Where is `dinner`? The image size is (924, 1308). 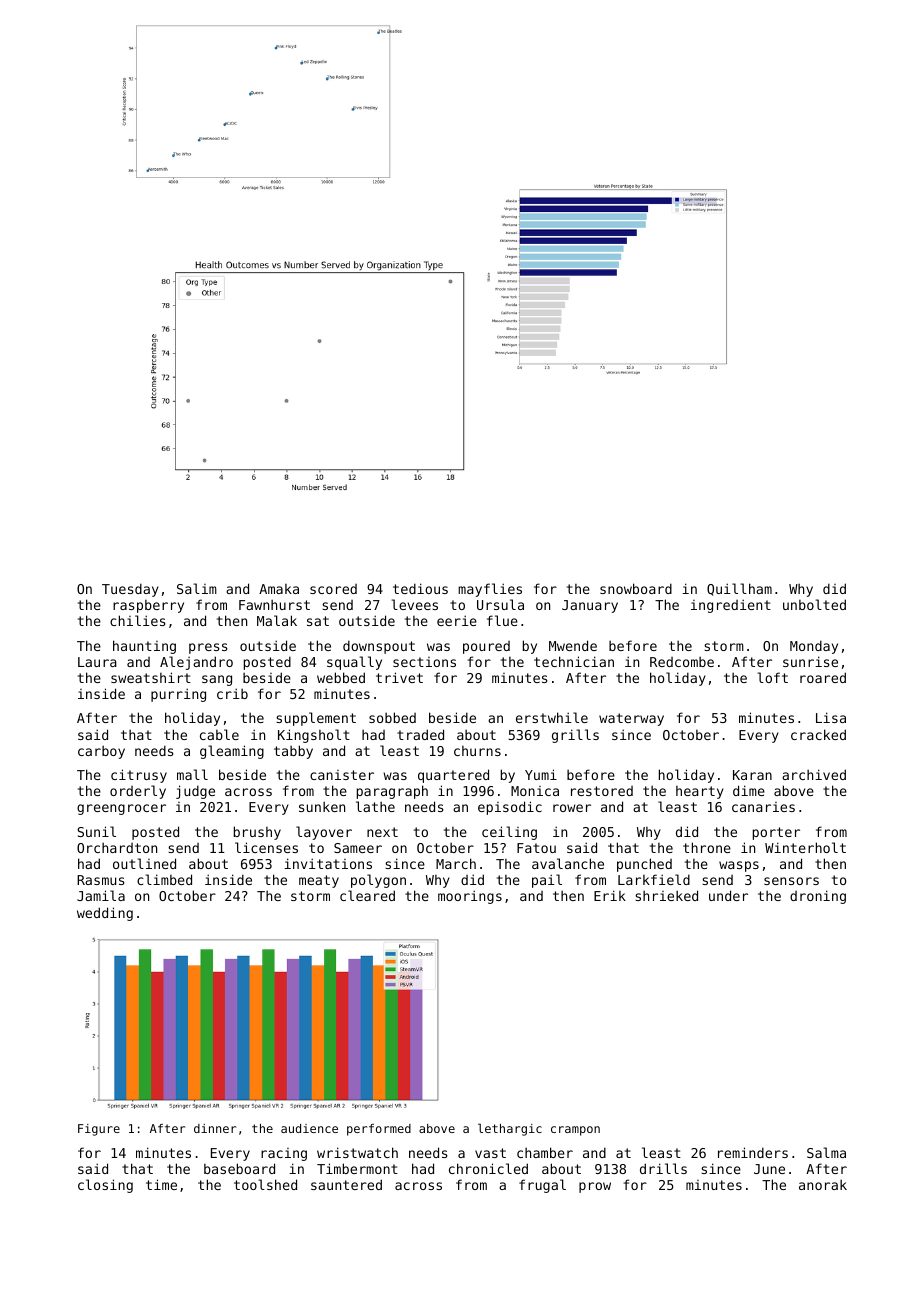 dinner is located at coordinates (215, 1128).
